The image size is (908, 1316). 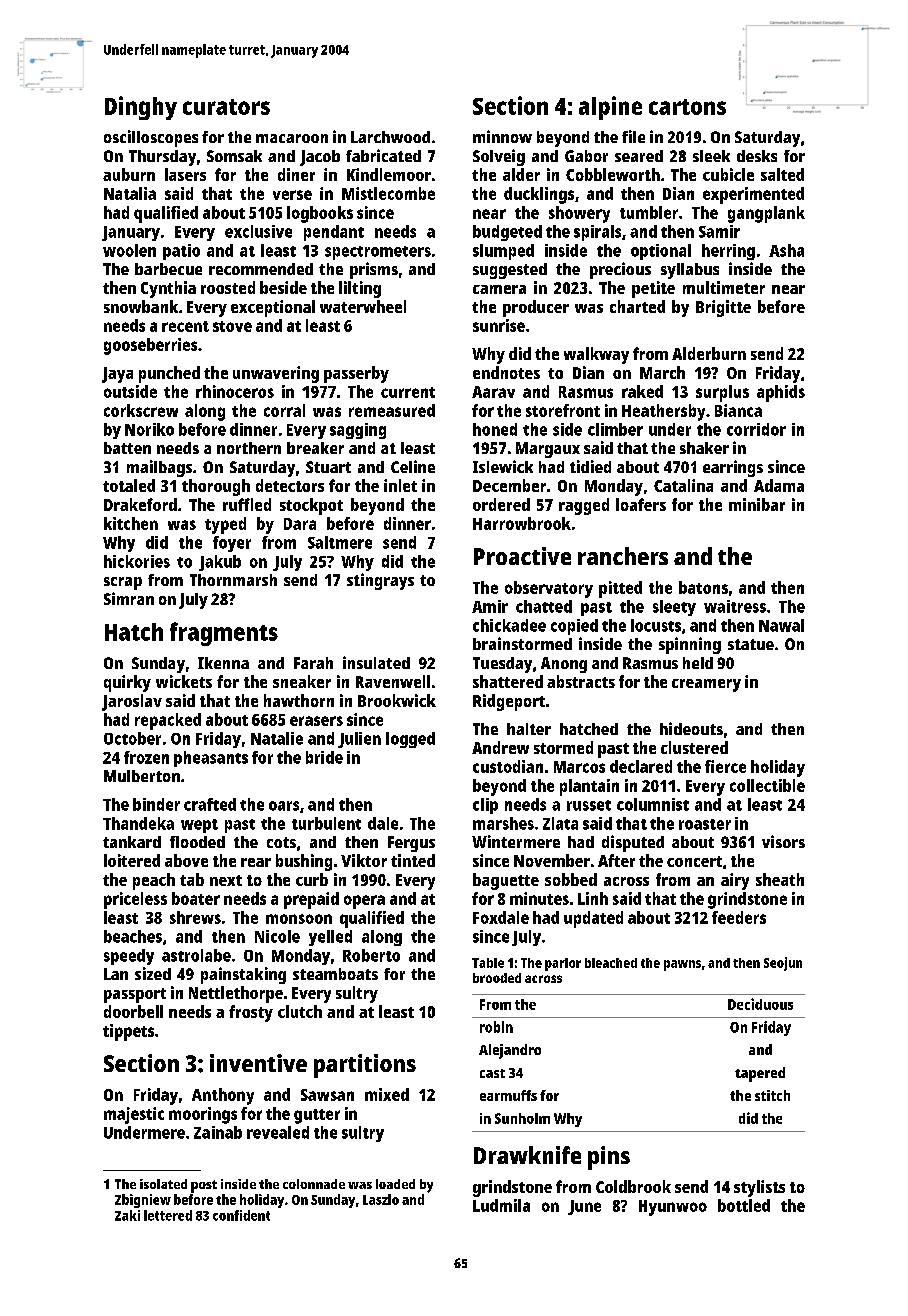 What do you see at coordinates (564, 665) in the page?
I see `Anong` at bounding box center [564, 665].
